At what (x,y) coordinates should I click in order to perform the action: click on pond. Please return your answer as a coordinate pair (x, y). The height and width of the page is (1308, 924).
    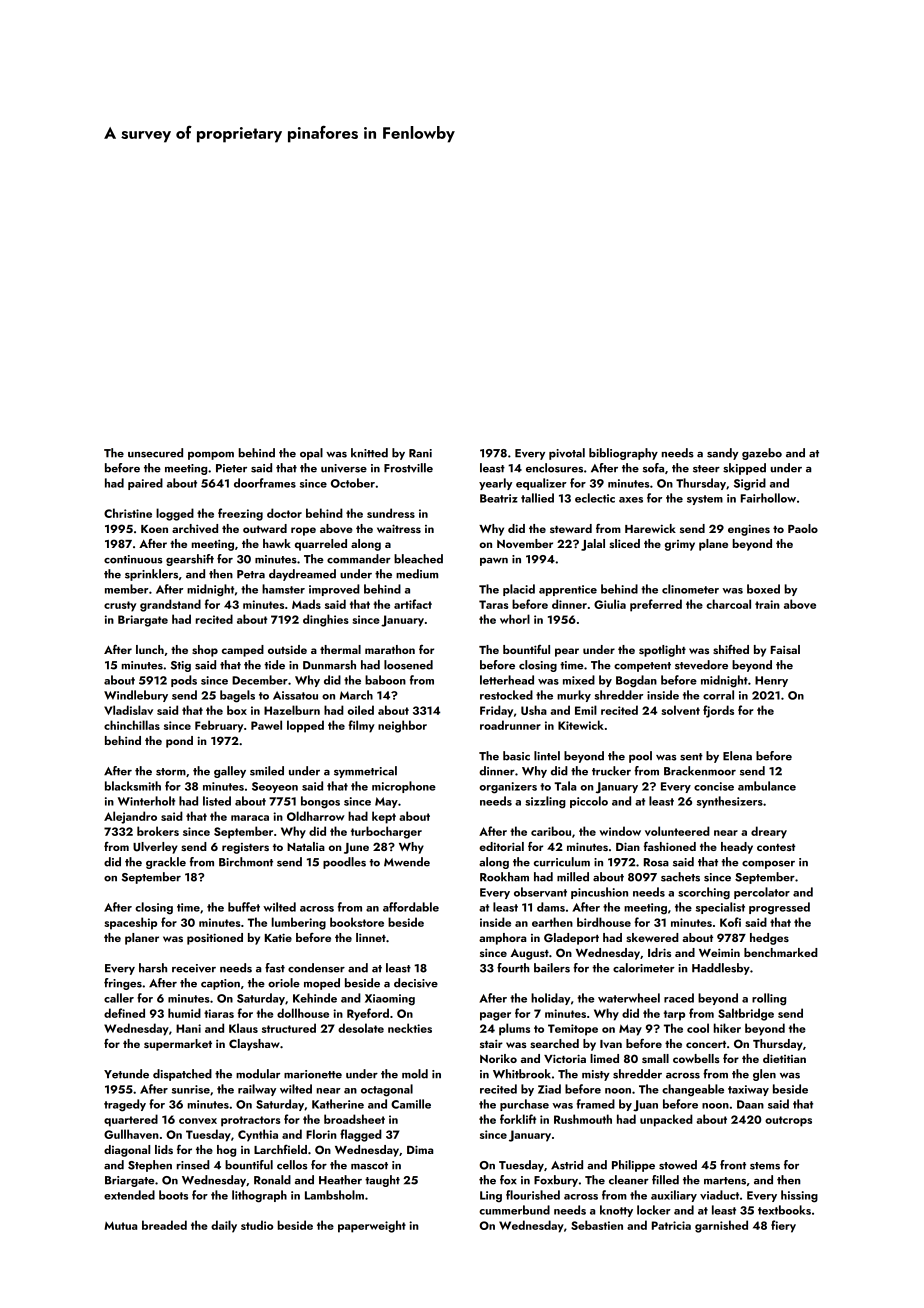
    Looking at the image, I should click on (179, 742).
